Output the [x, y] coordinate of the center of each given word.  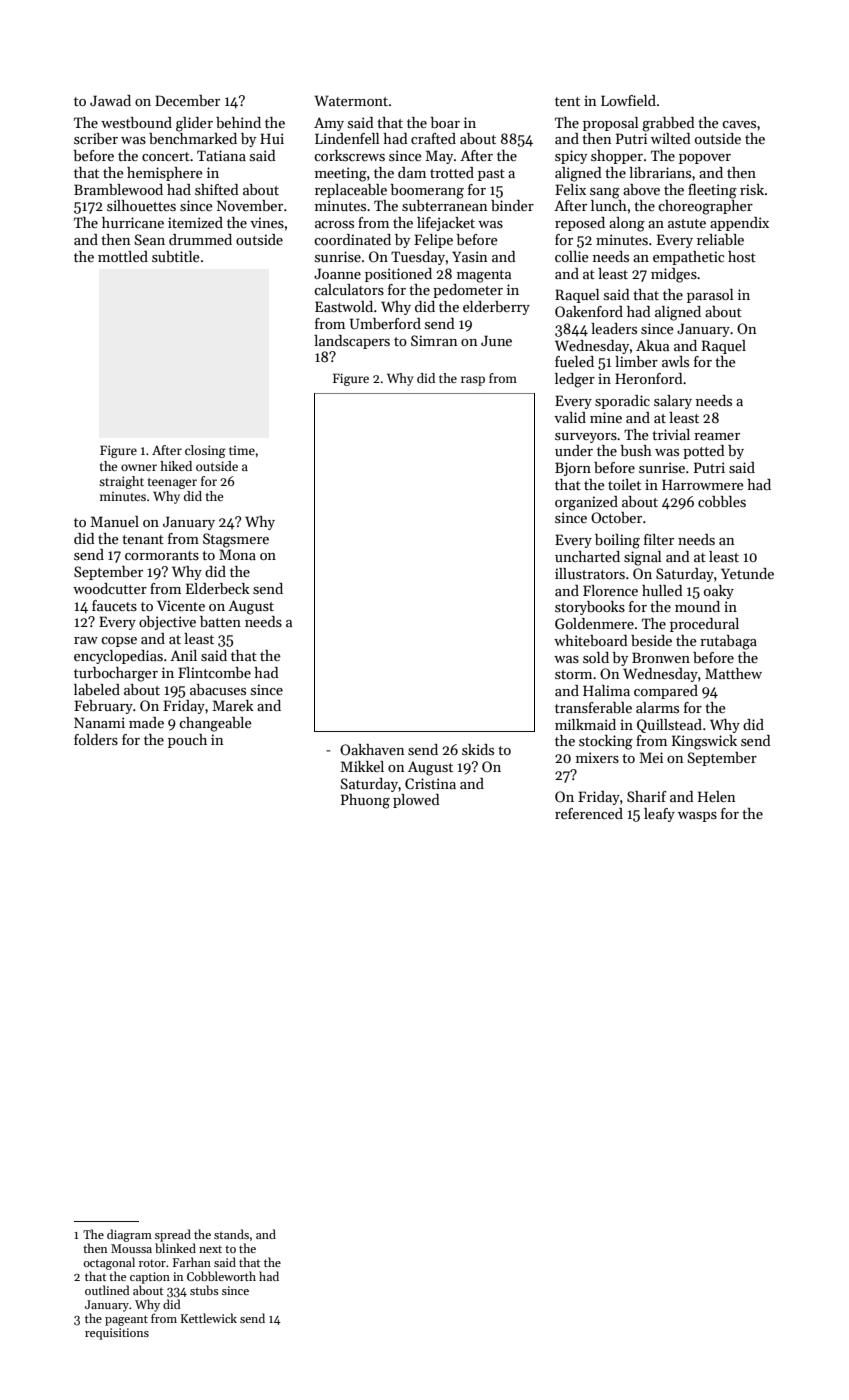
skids [478, 749]
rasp [473, 381]
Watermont [351, 100]
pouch [187, 741]
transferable [593, 707]
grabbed [668, 124]
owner [139, 467]
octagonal [109, 1263]
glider [194, 124]
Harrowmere [703, 484]
